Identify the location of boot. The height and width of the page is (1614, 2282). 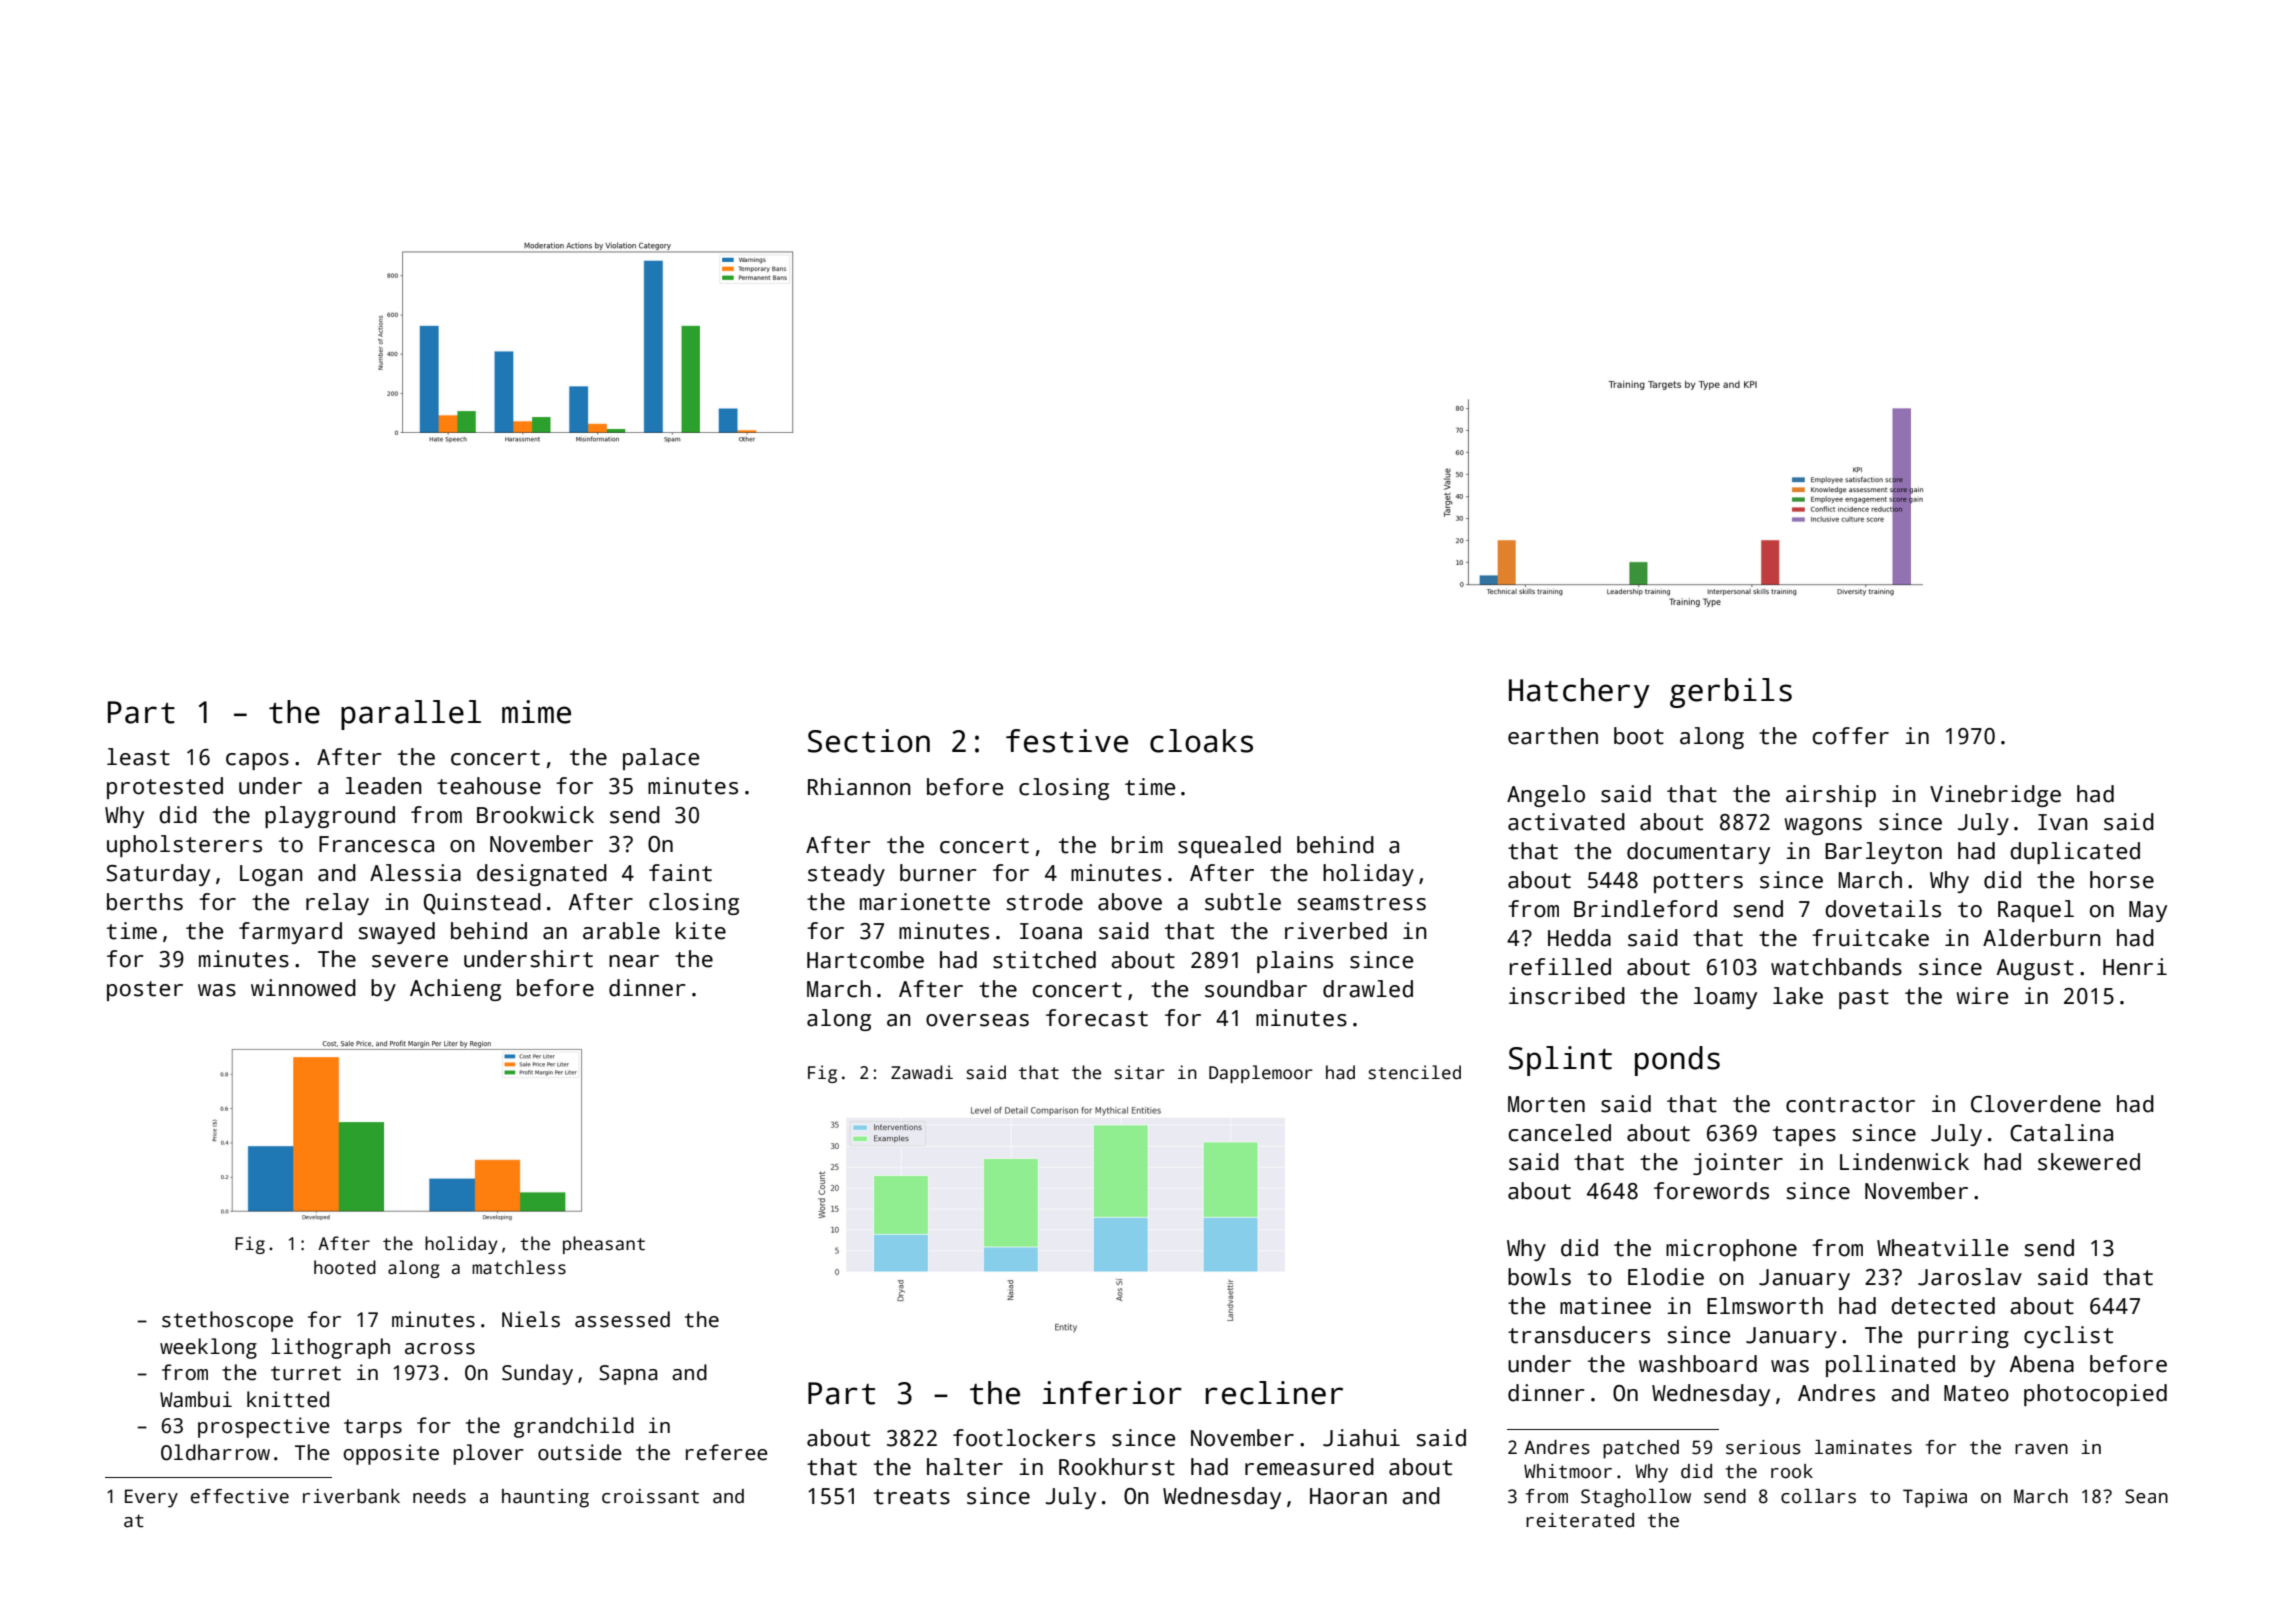
(1639, 736).
